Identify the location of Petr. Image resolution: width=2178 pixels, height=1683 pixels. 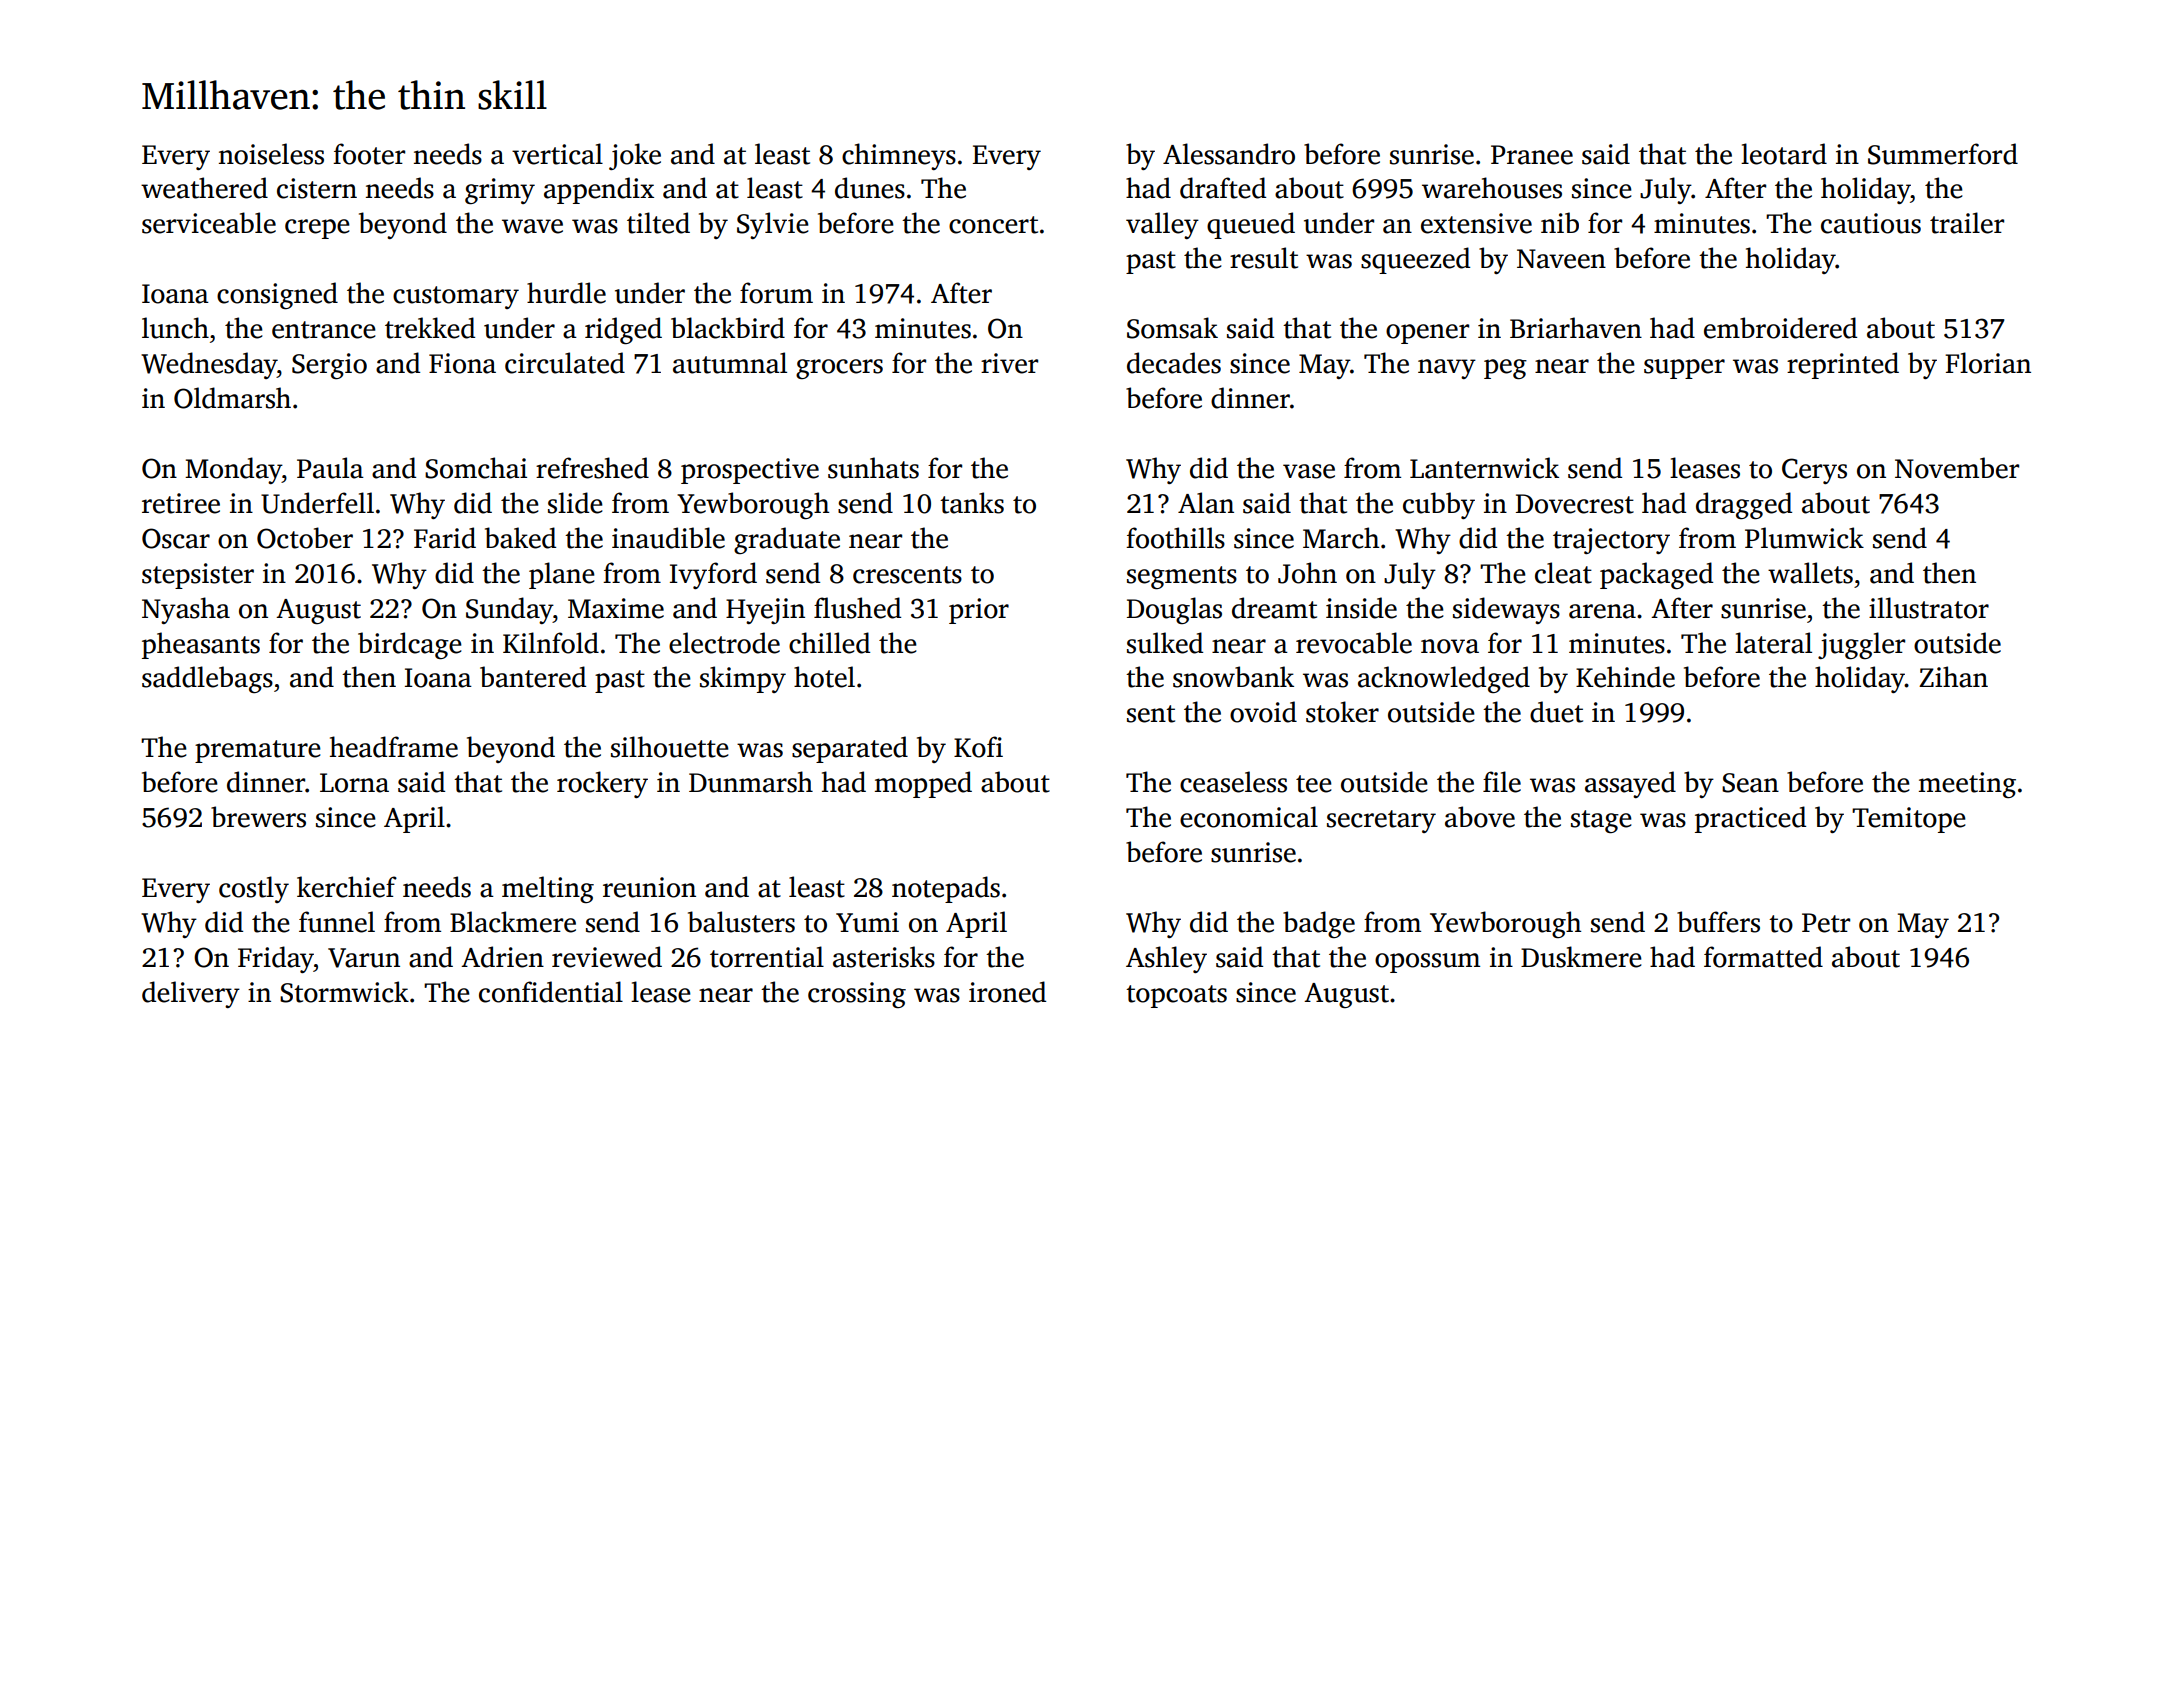
(1826, 923).
